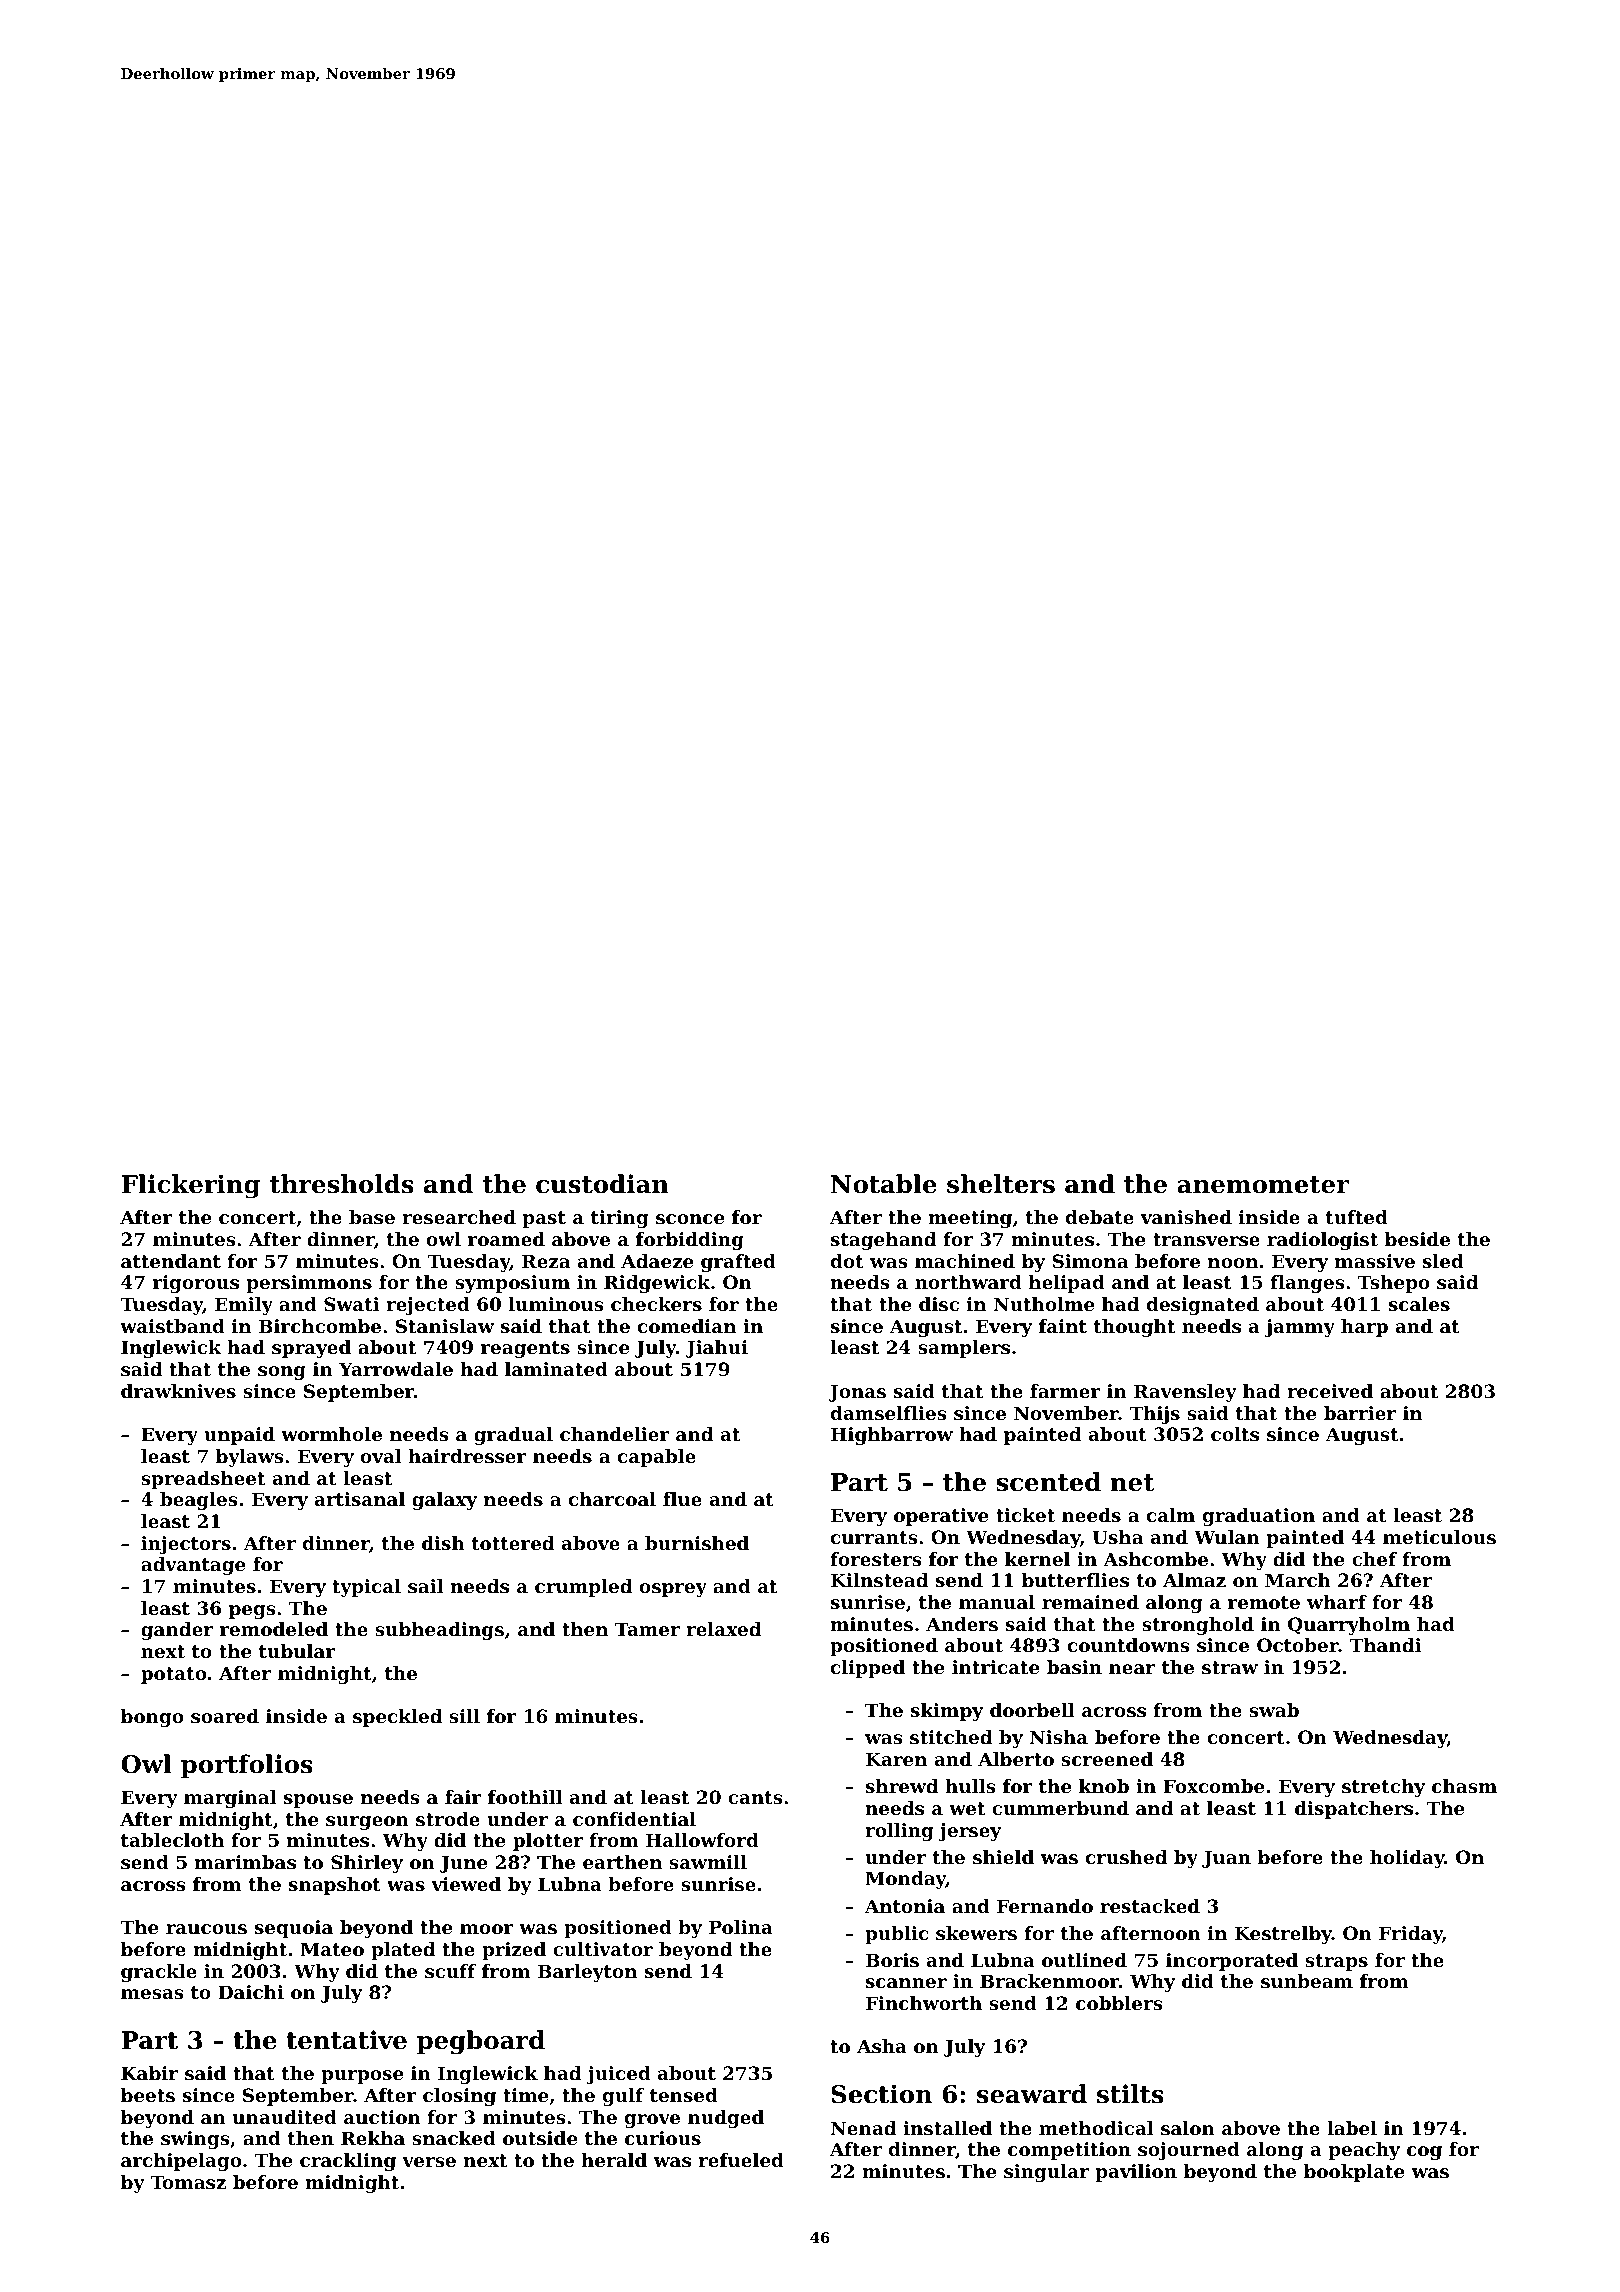 The width and height of the screenshot is (1620, 2292). Describe the element at coordinates (884, 1184) in the screenshot. I see `Notable` at that location.
